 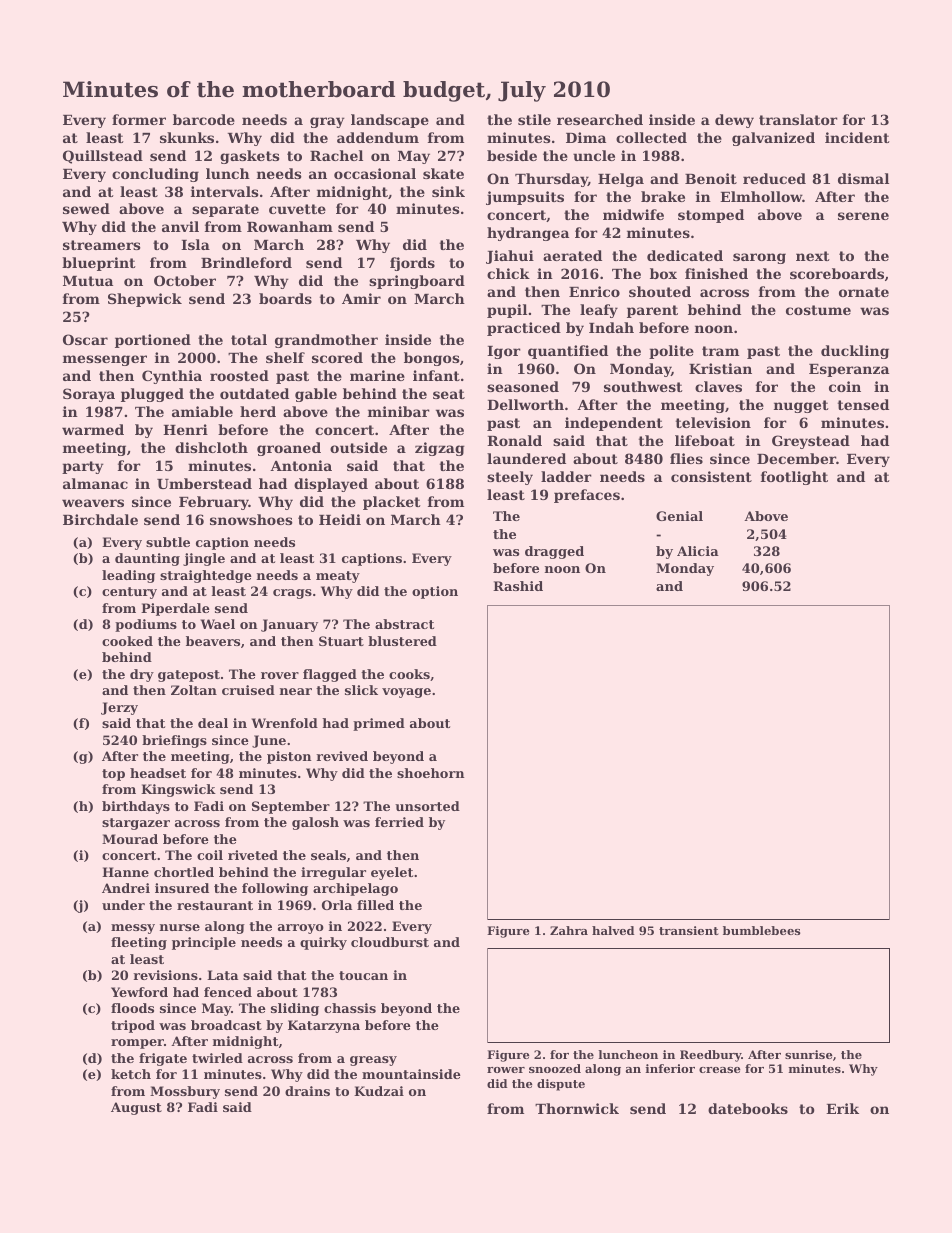 What do you see at coordinates (228, 992) in the screenshot?
I see `fenced` at bounding box center [228, 992].
